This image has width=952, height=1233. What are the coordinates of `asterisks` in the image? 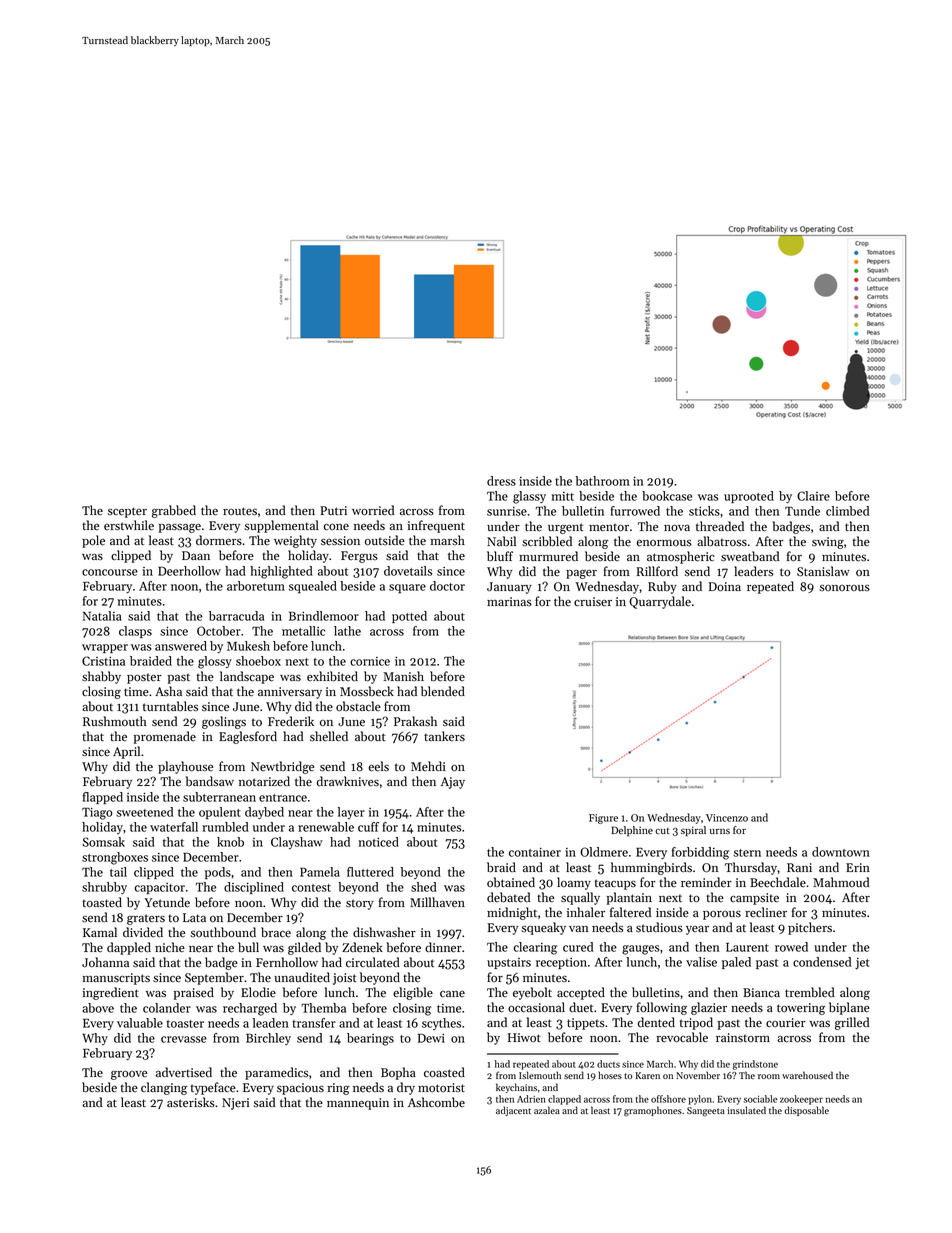 It's located at (191, 1102).
